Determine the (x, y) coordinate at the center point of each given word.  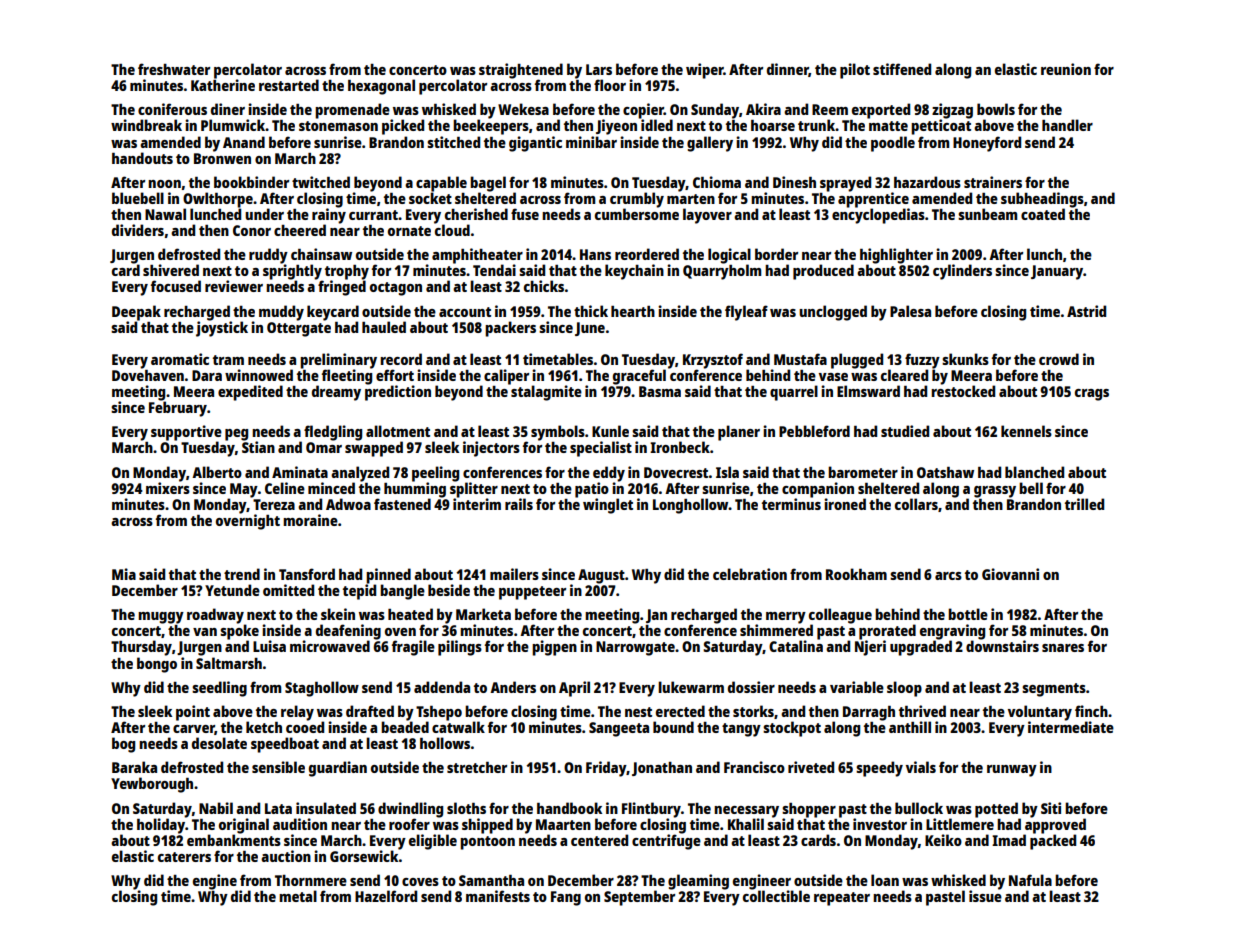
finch (1091, 711)
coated (1043, 214)
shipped (487, 826)
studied (905, 431)
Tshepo (439, 713)
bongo (157, 665)
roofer (409, 824)
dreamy (336, 393)
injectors (491, 449)
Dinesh (794, 182)
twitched (321, 182)
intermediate (1071, 727)
